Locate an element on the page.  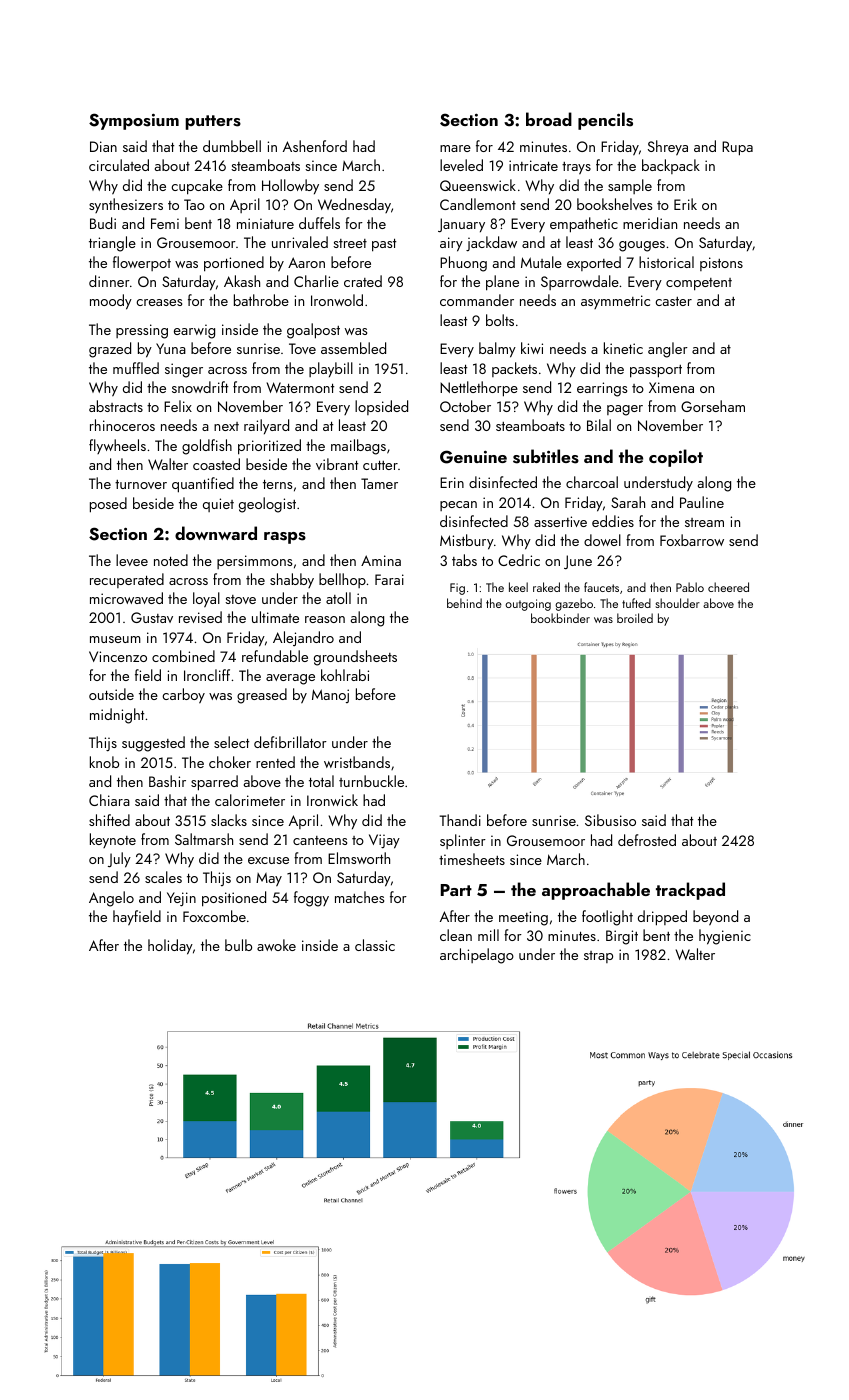
Rupa is located at coordinates (737, 148).
